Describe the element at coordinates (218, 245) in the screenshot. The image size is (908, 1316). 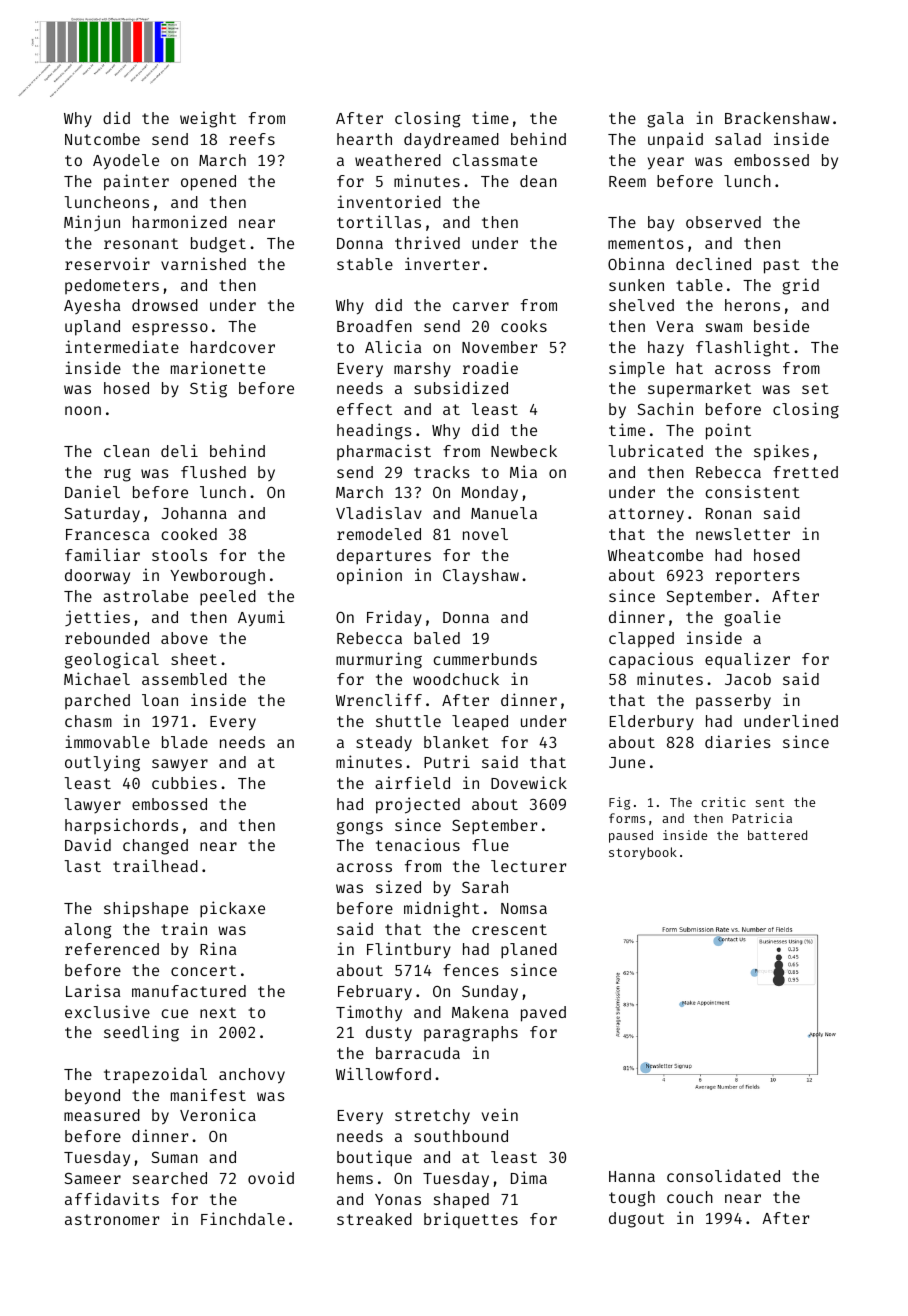
I see `budget` at that location.
